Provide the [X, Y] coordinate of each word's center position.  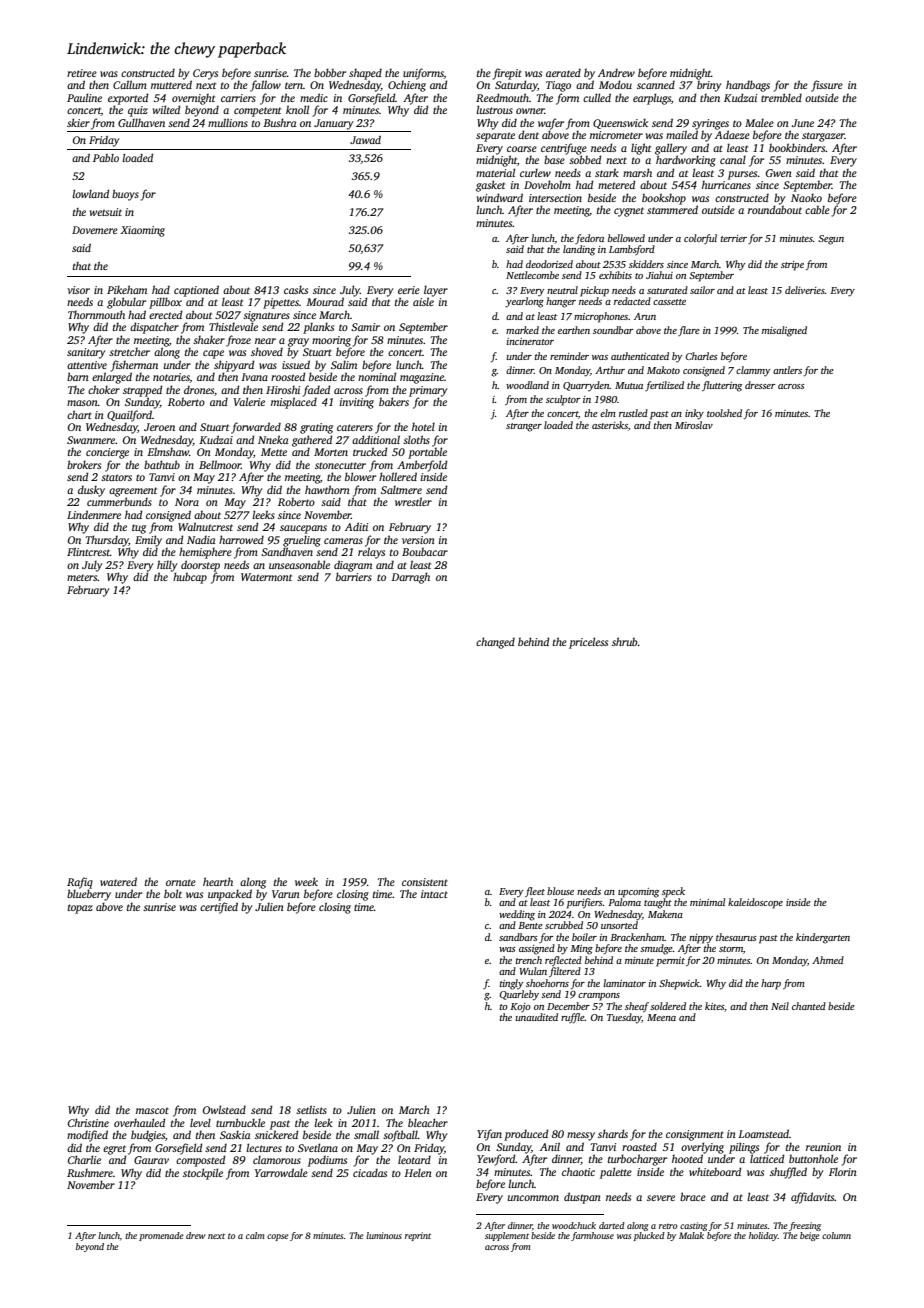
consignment [695, 1135]
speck [673, 892]
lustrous [494, 109]
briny [709, 86]
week [306, 881]
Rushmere [90, 1172]
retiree [82, 73]
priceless [588, 643]
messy [581, 1136]
